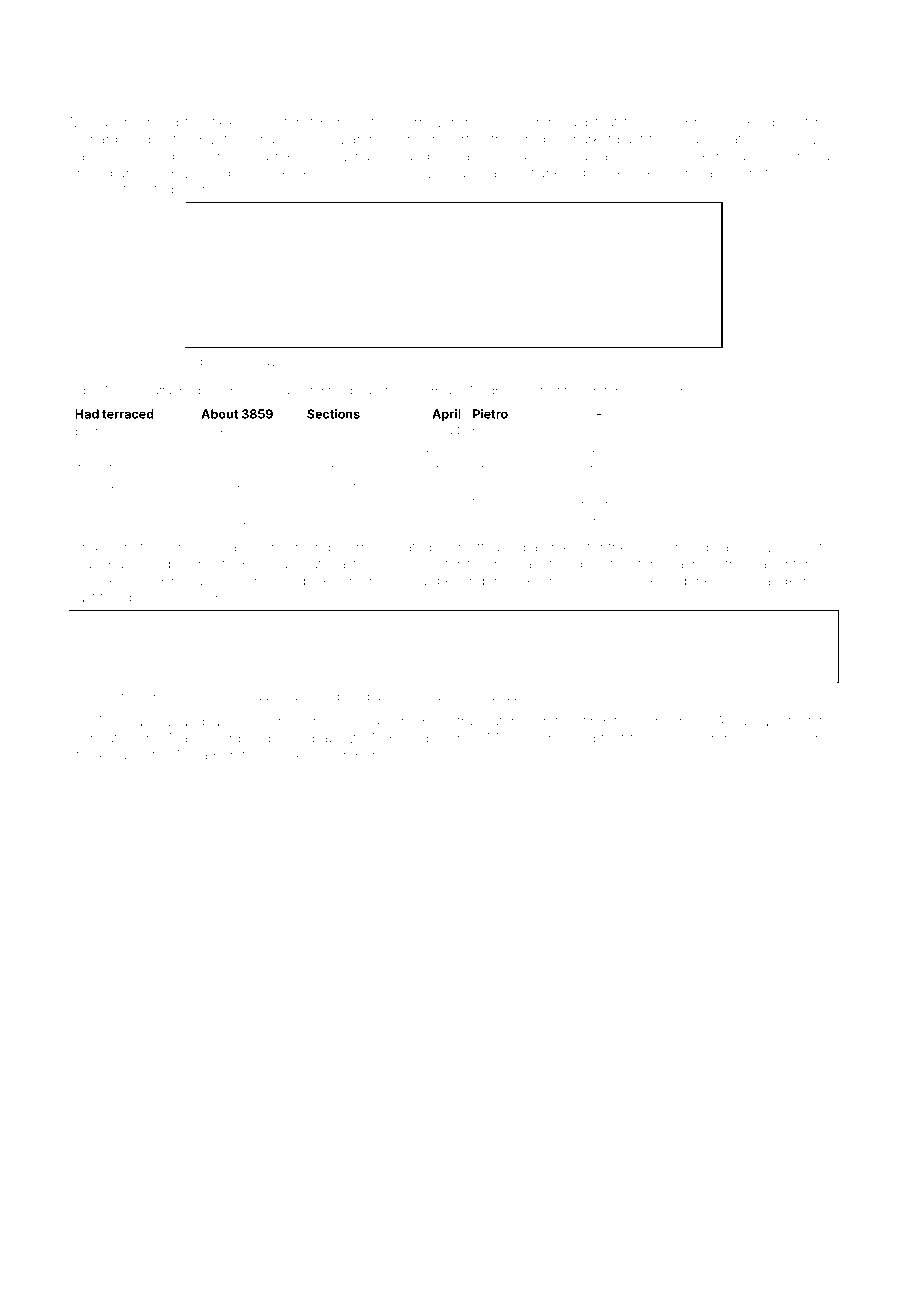  What do you see at coordinates (461, 582) in the screenshot?
I see `beyond` at bounding box center [461, 582].
